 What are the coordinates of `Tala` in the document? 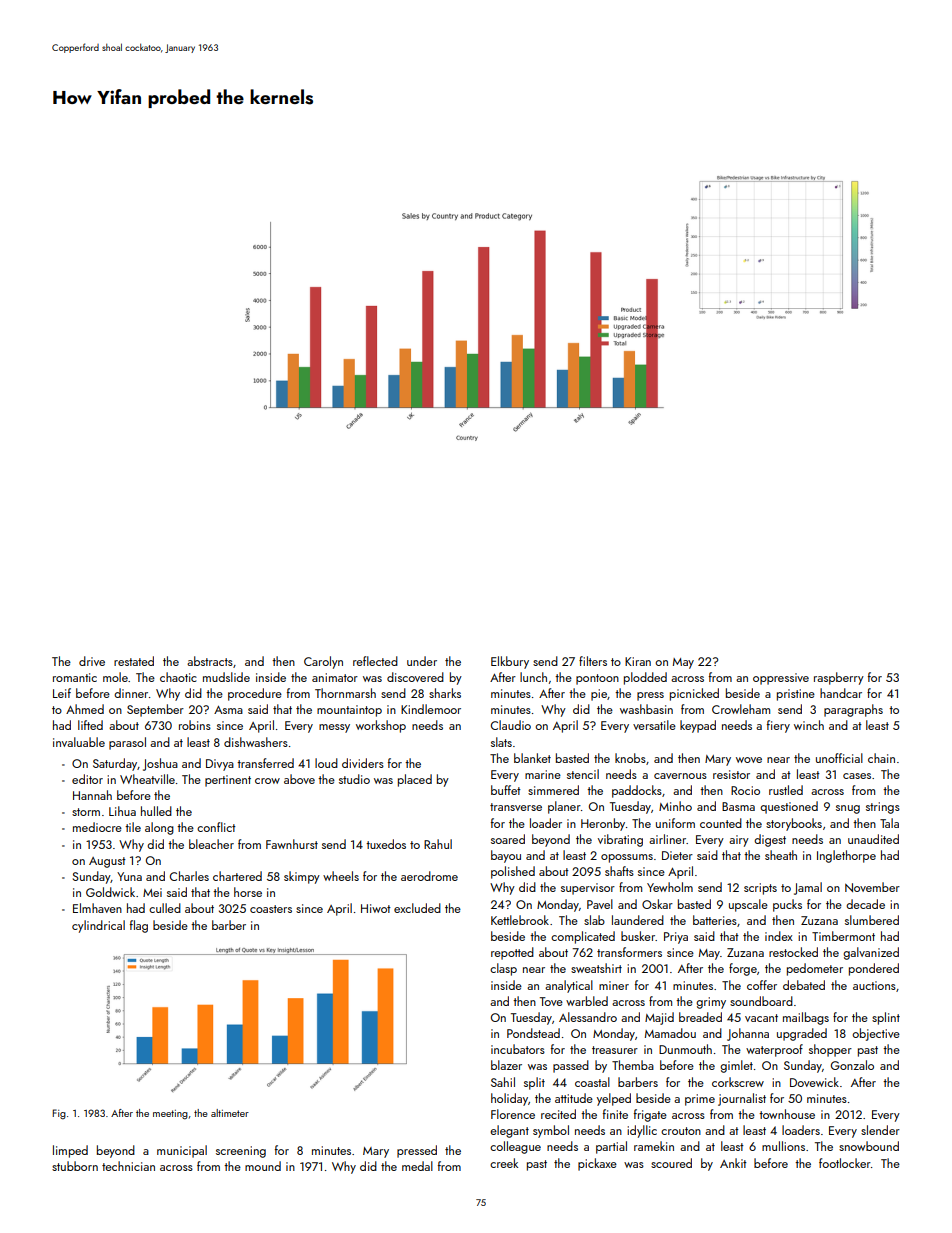 It's located at (889, 823).
